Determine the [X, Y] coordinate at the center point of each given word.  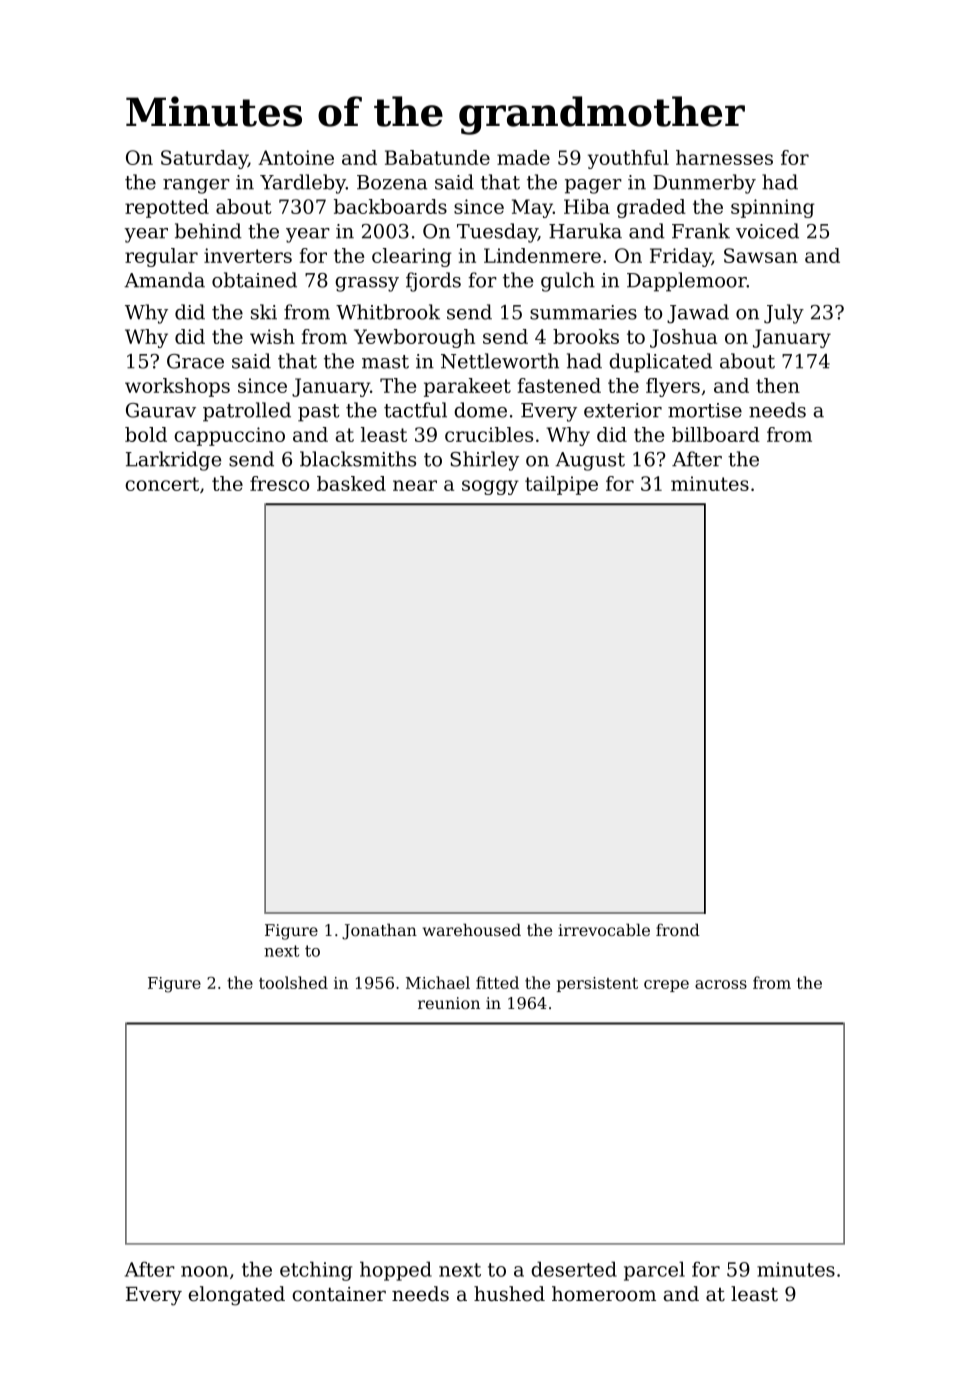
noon [204, 1271]
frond [678, 929]
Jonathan [379, 931]
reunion [449, 1003]
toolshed [293, 982]
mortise [705, 410]
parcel [654, 1271]
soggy [490, 487]
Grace [195, 361]
